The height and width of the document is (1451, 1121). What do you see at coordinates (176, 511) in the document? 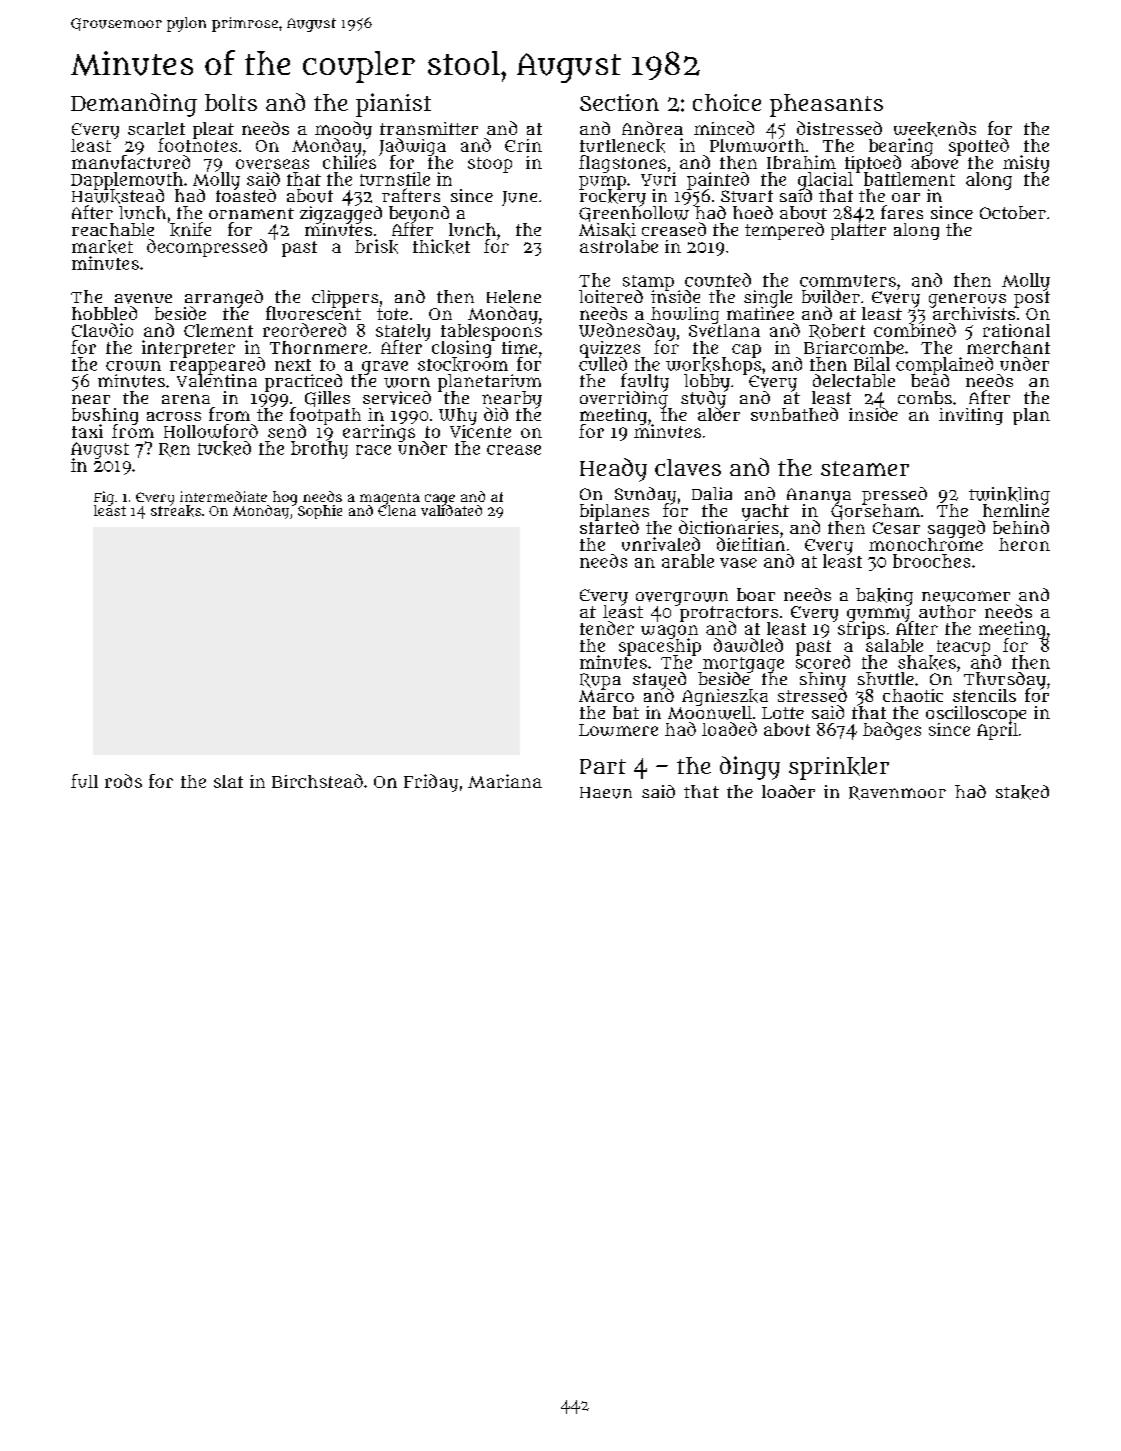
I see `streaks` at bounding box center [176, 511].
